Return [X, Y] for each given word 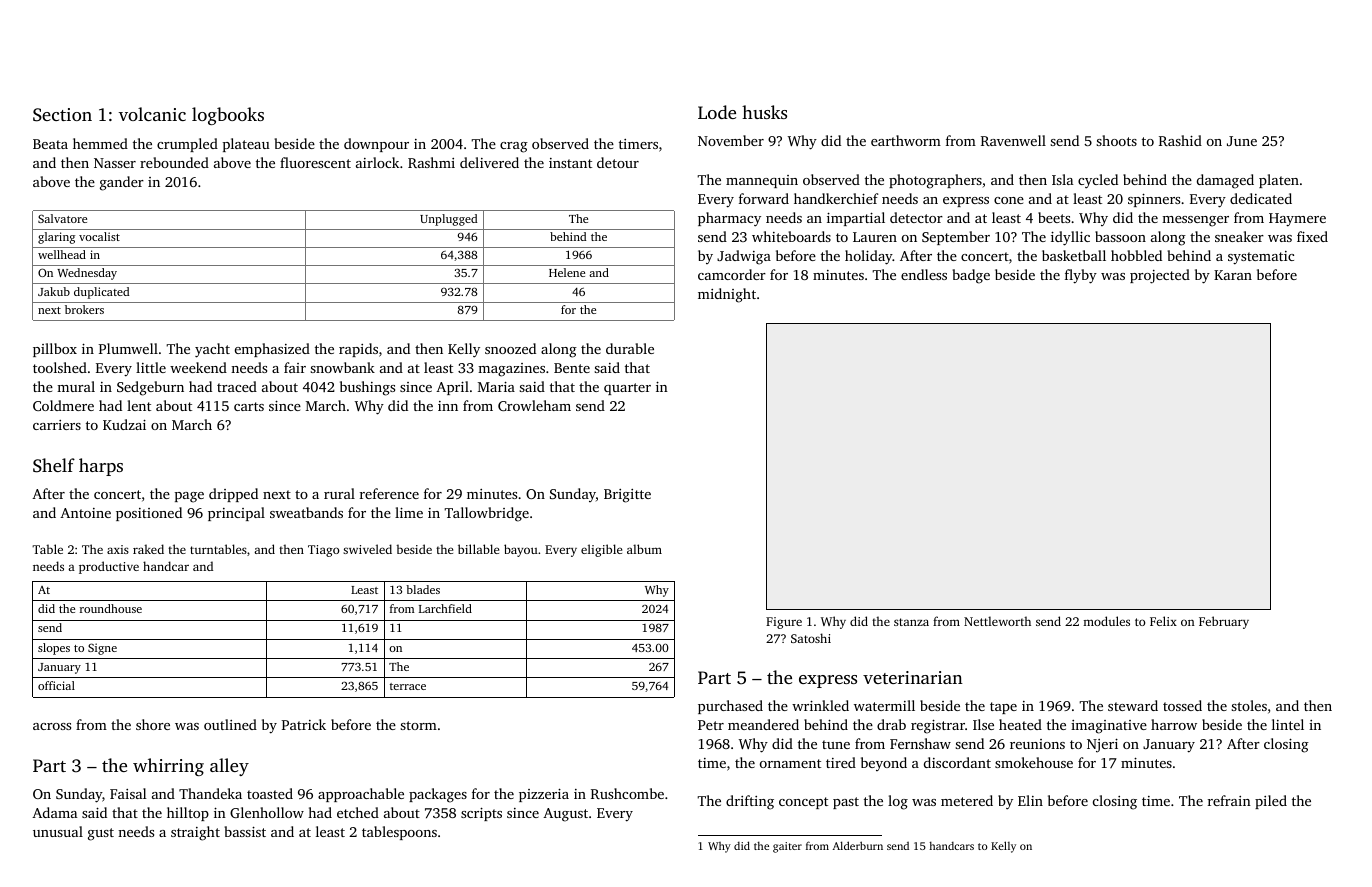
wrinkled [820, 705]
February [1224, 622]
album [644, 549]
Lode [717, 112]
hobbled [1136, 255]
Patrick [303, 724]
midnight [727, 295]
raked [148, 549]
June [1242, 141]
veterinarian [913, 677]
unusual [58, 831]
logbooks [228, 116]
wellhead [62, 254]
